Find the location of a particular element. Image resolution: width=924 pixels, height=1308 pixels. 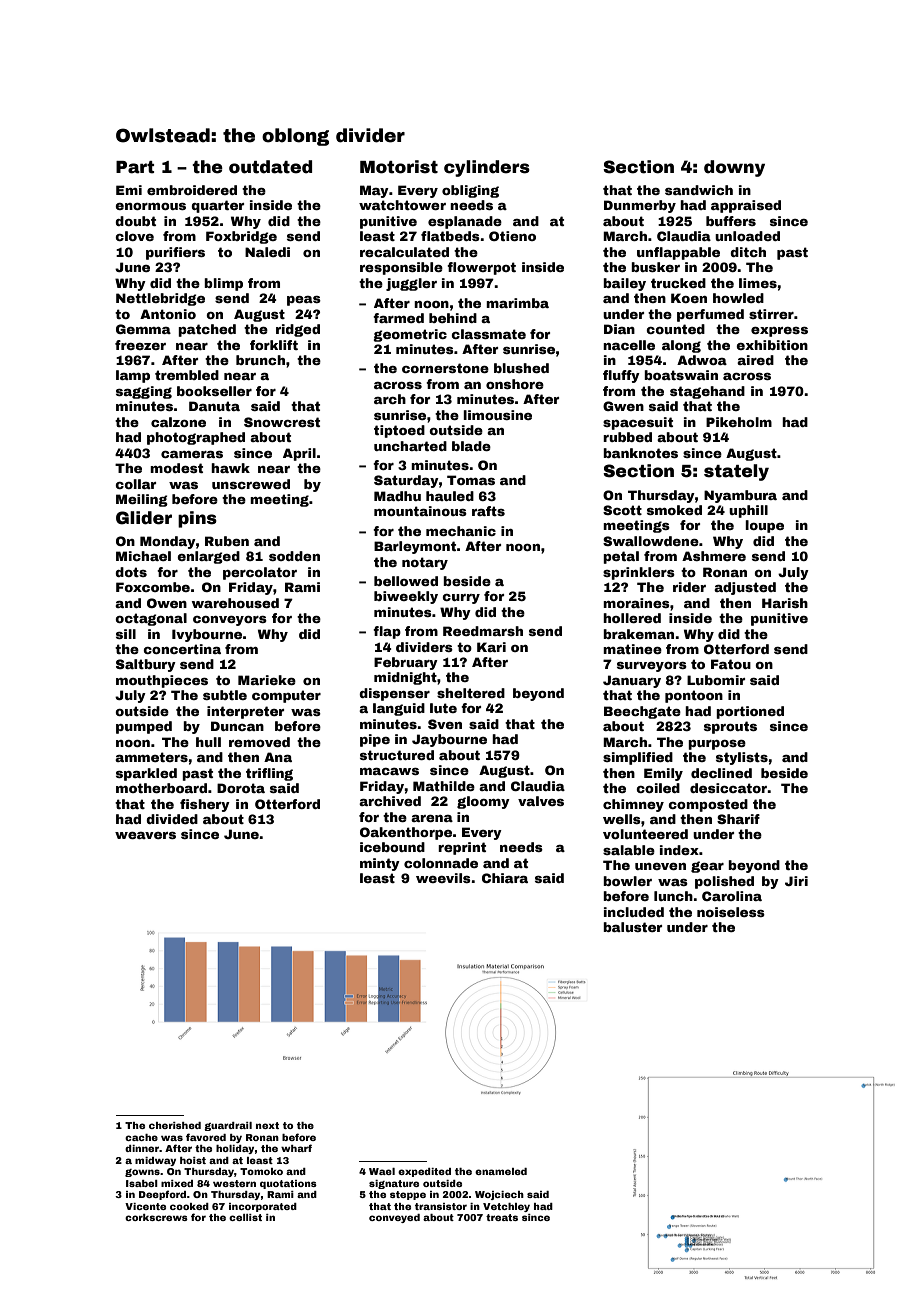

midnight is located at coordinates (405, 678).
